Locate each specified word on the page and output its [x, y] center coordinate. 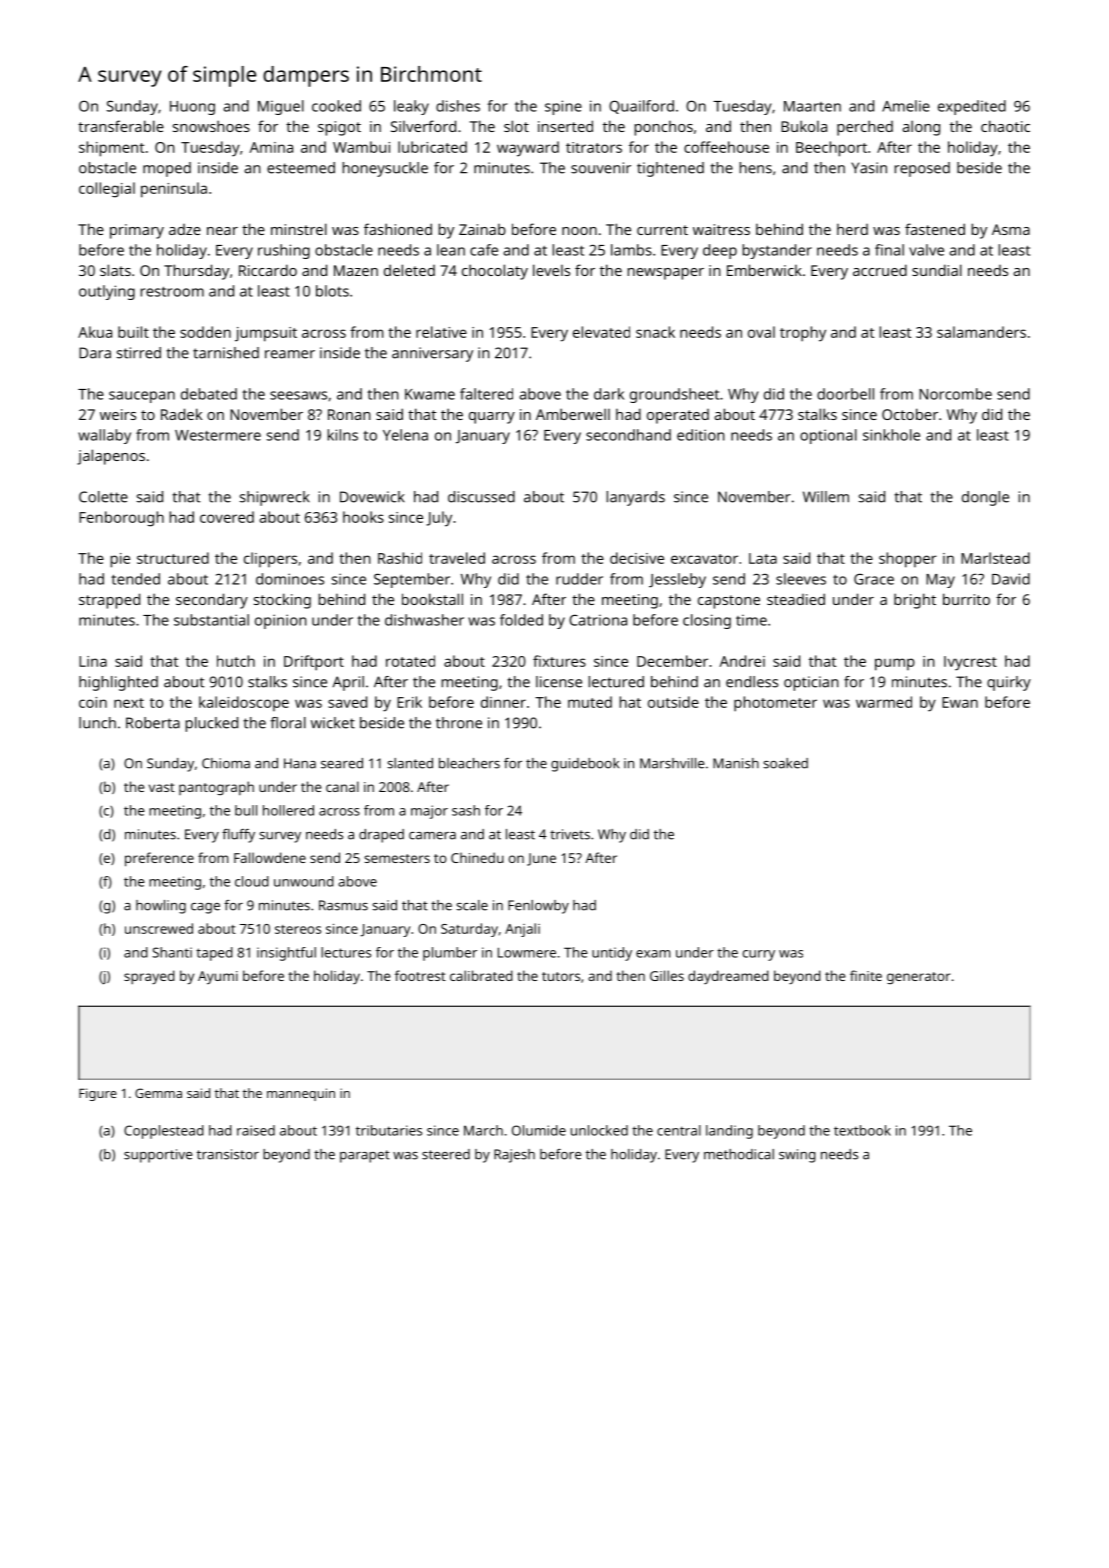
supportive [158, 1156]
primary [137, 231]
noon [579, 231]
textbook [862, 1130]
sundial [937, 270]
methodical [739, 1154]
